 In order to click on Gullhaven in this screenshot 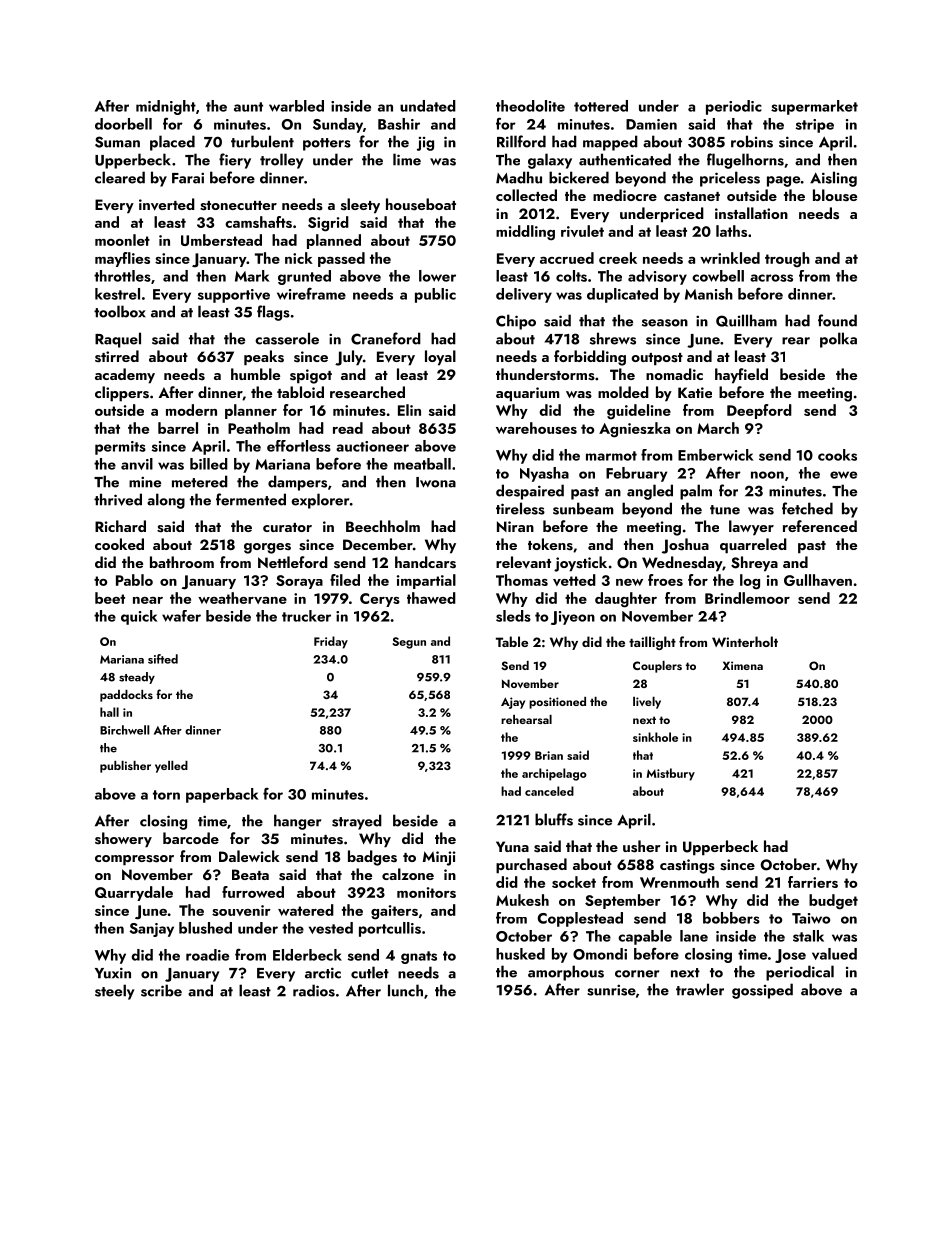, I will do `click(818, 580)`.
